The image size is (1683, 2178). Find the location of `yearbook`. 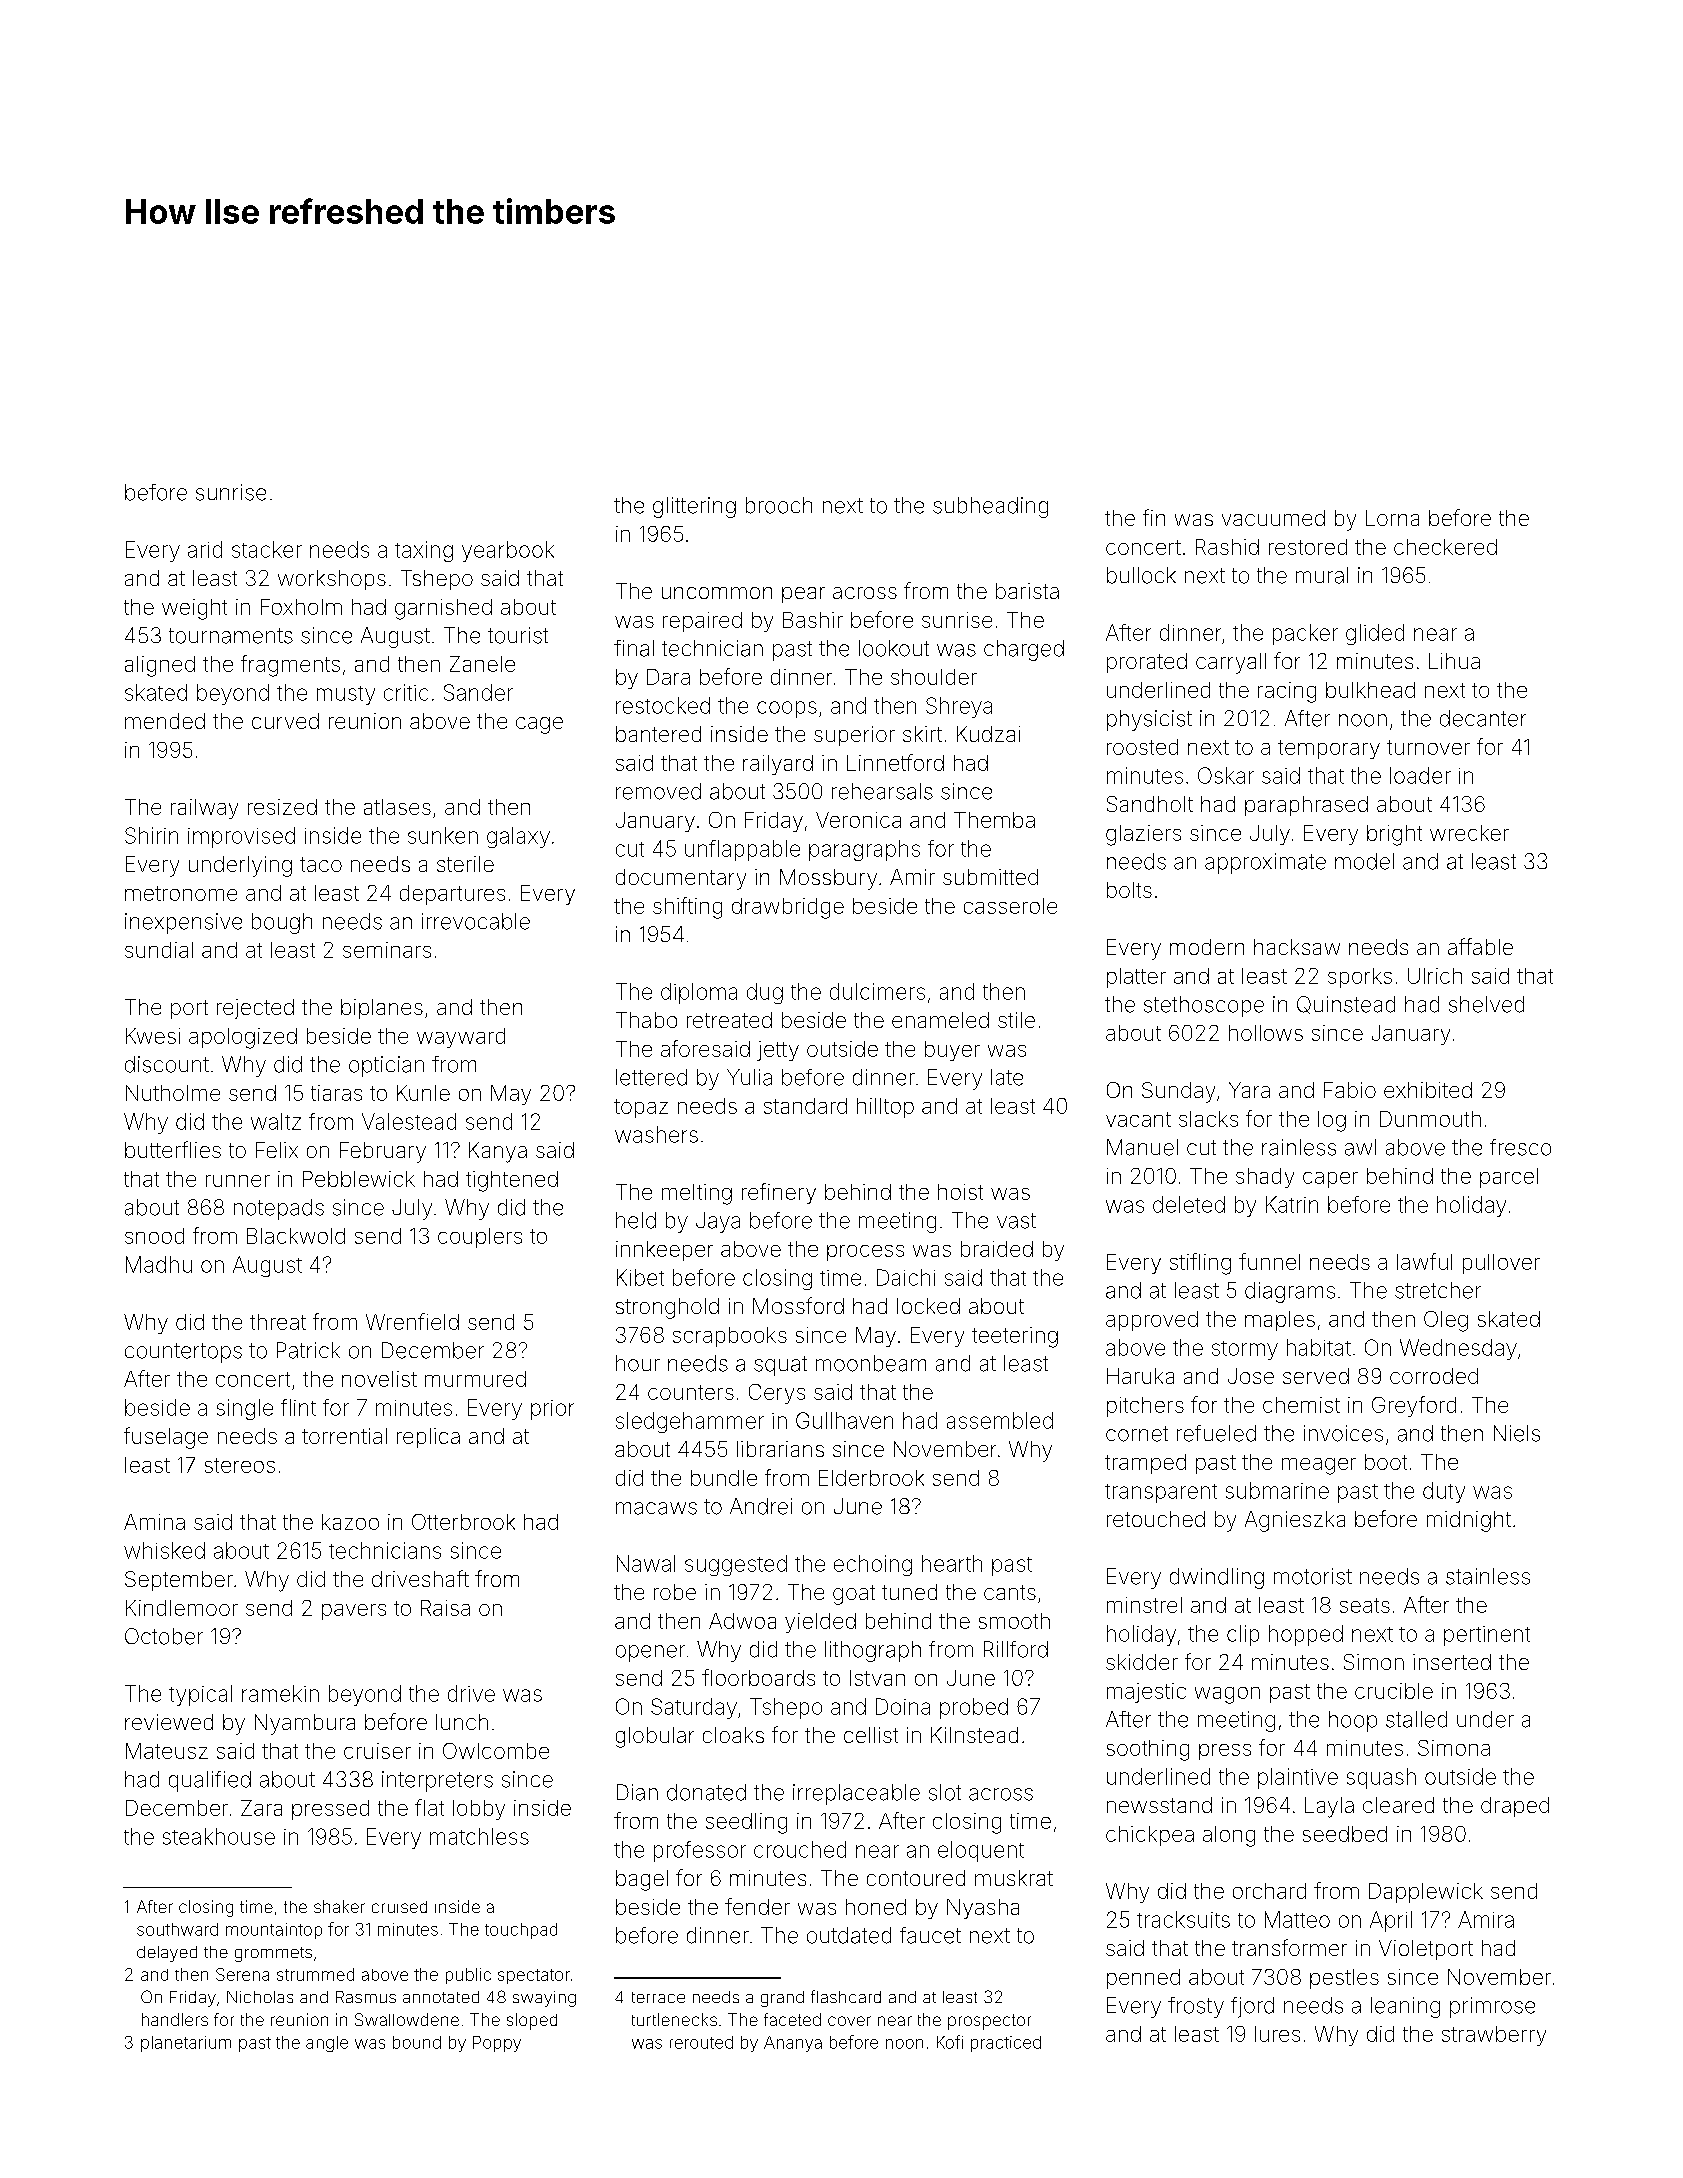

yearbook is located at coordinates (508, 551).
